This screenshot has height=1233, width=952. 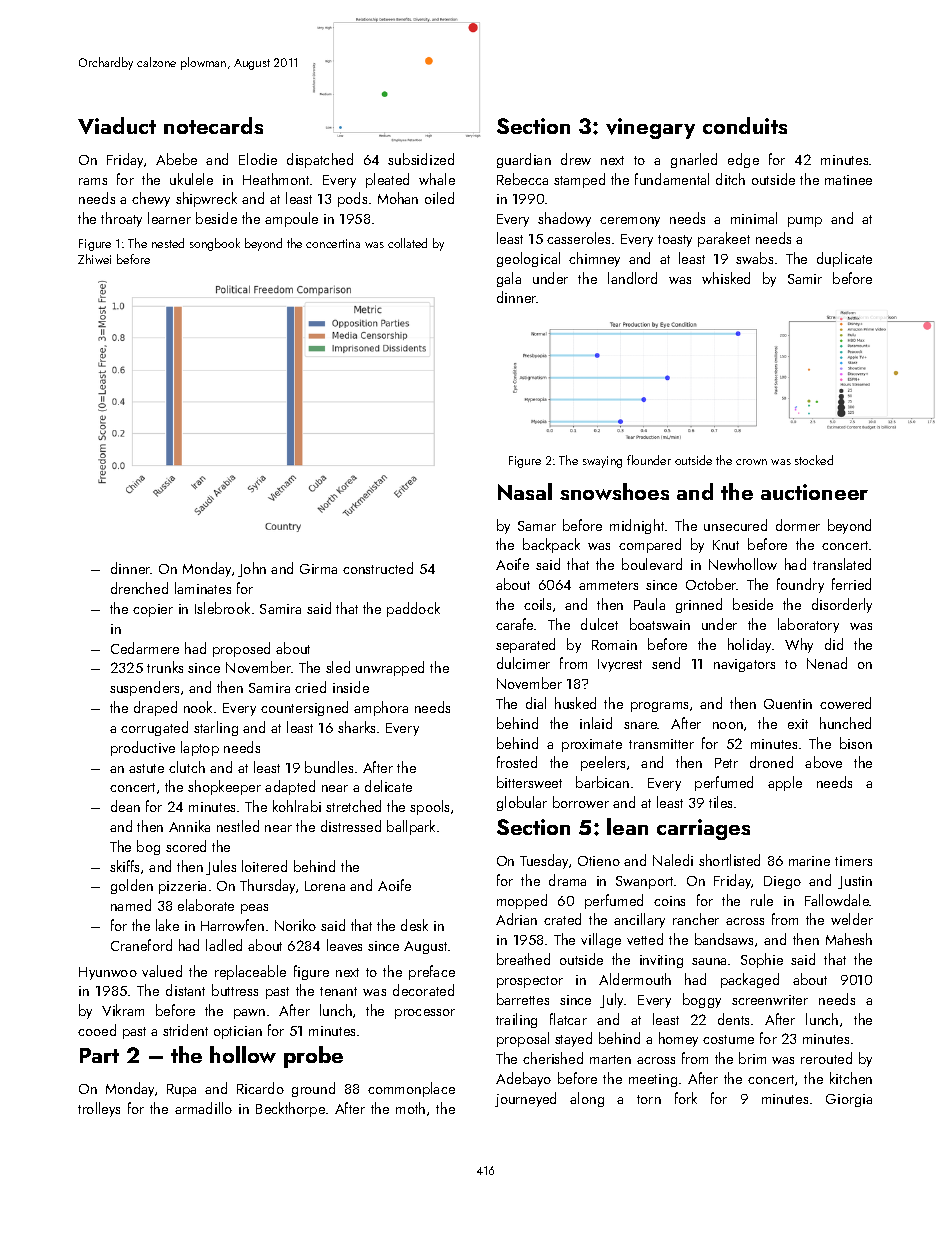 What do you see at coordinates (602, 462) in the screenshot?
I see `swaying` at bounding box center [602, 462].
